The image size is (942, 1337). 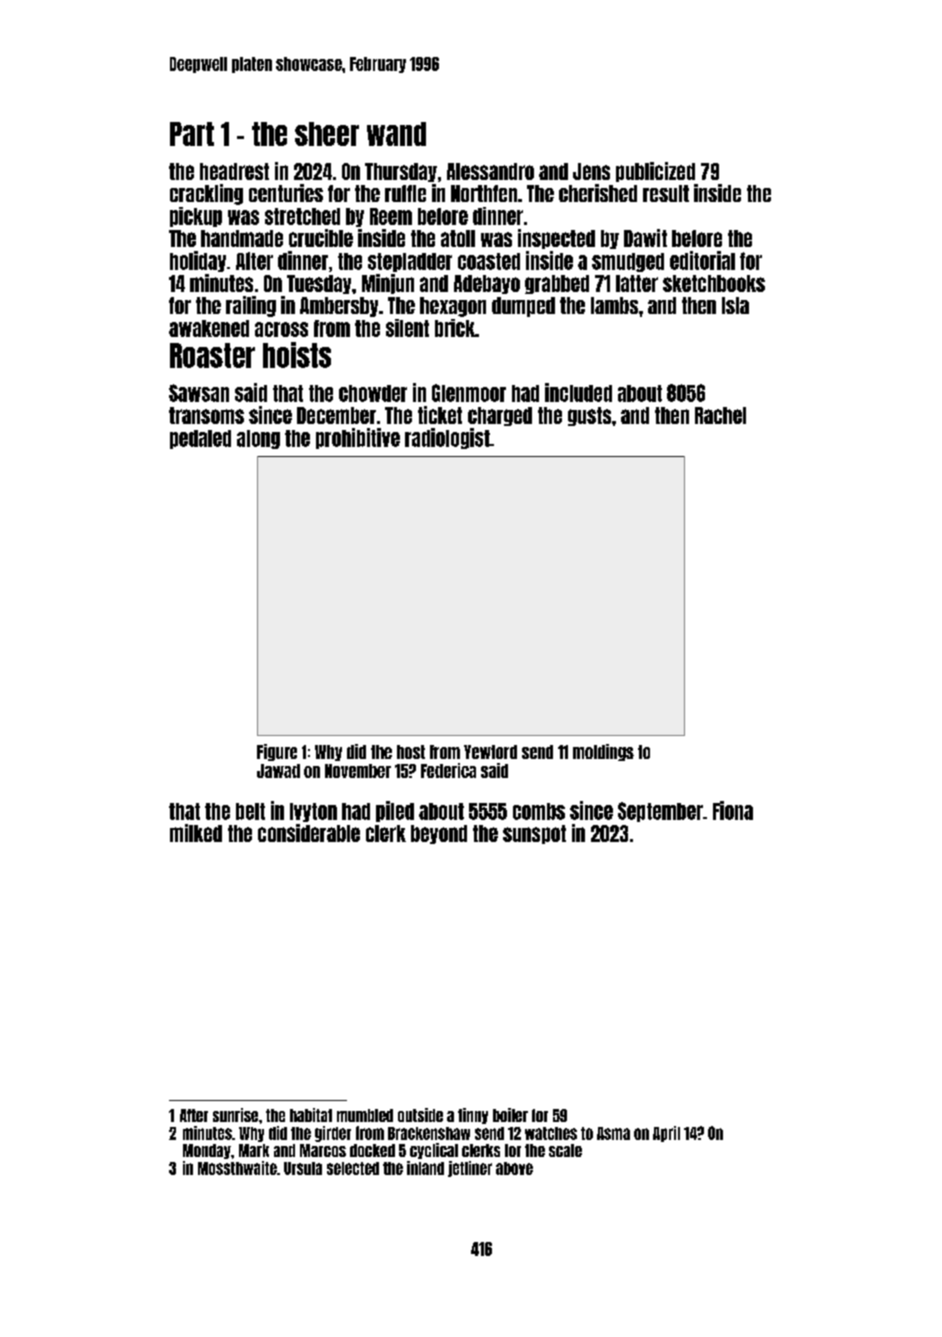 What do you see at coordinates (458, 238) in the screenshot?
I see `atoll` at bounding box center [458, 238].
